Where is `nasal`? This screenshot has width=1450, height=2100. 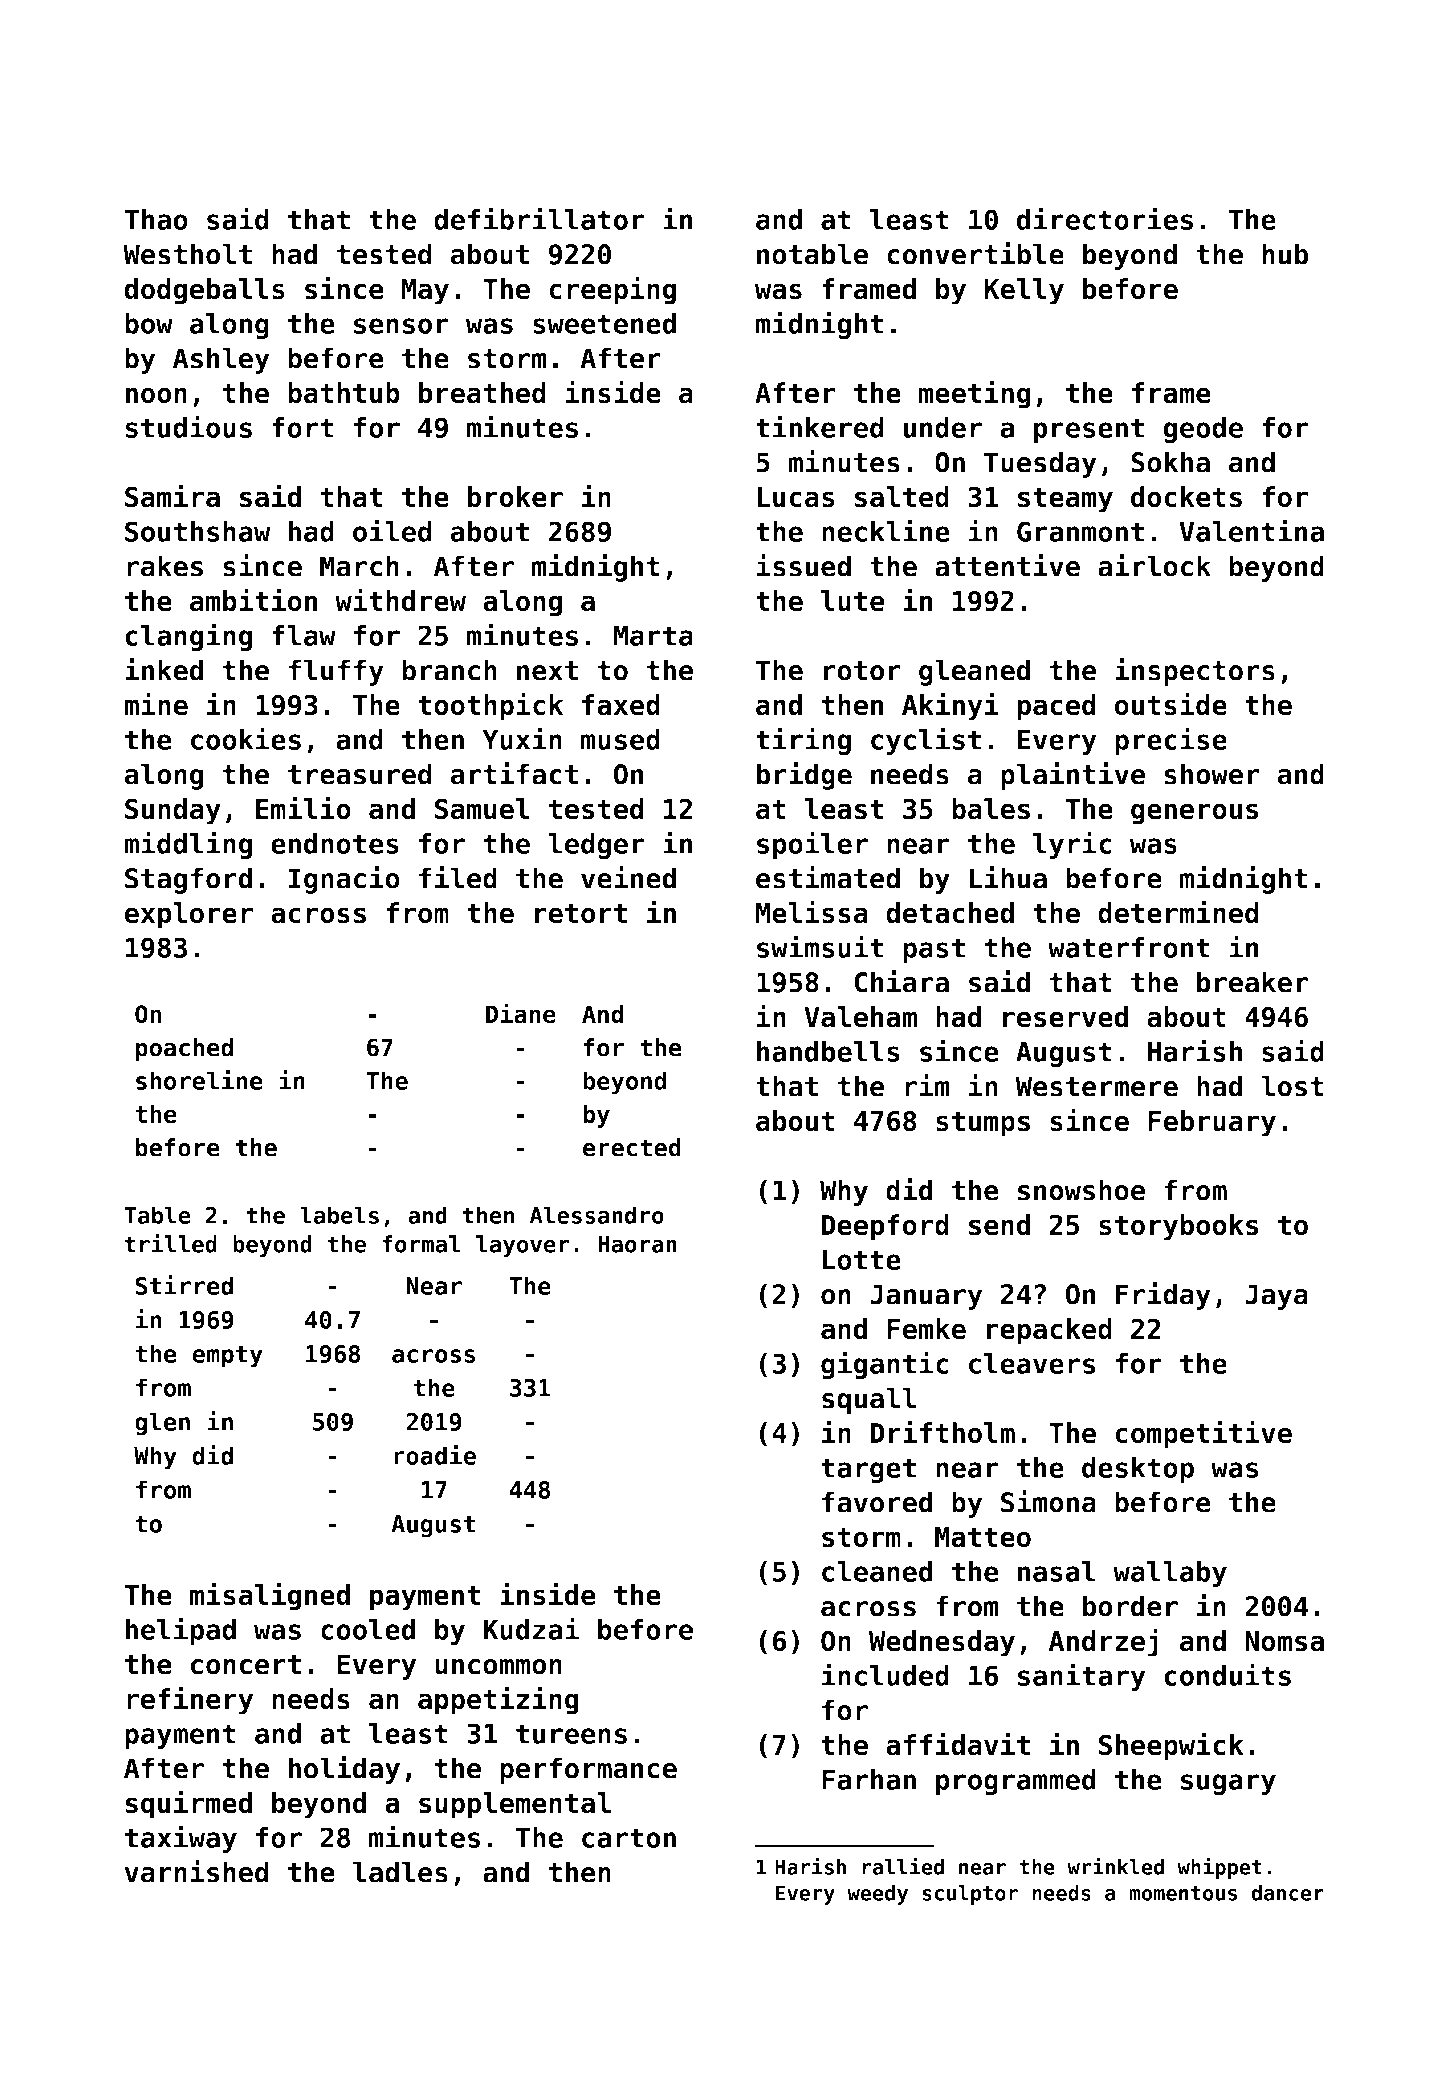 nasal is located at coordinates (1057, 1571).
